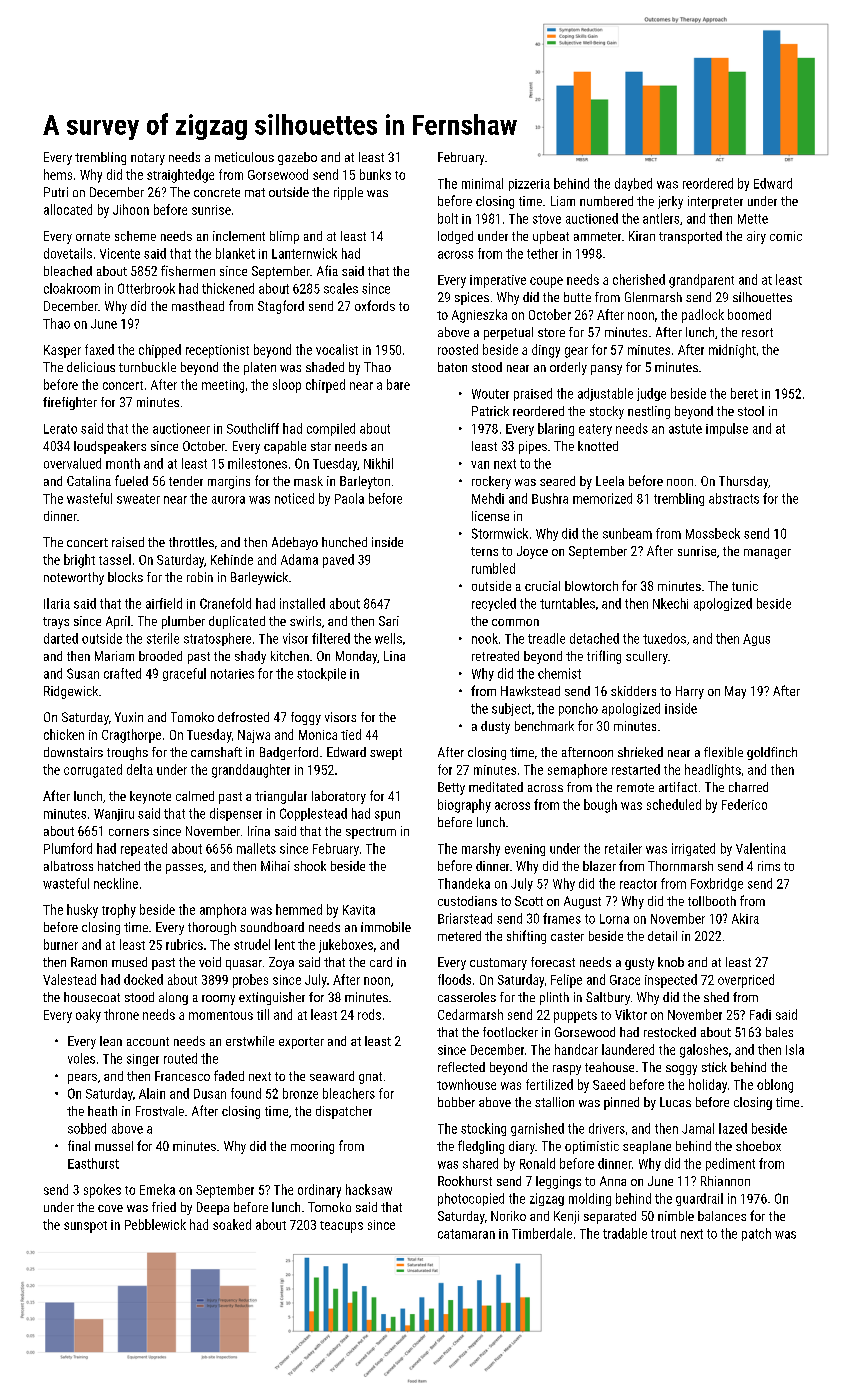 This screenshot has height=1400, width=849. Describe the element at coordinates (341, 1227) in the screenshot. I see `teacups` at that location.
